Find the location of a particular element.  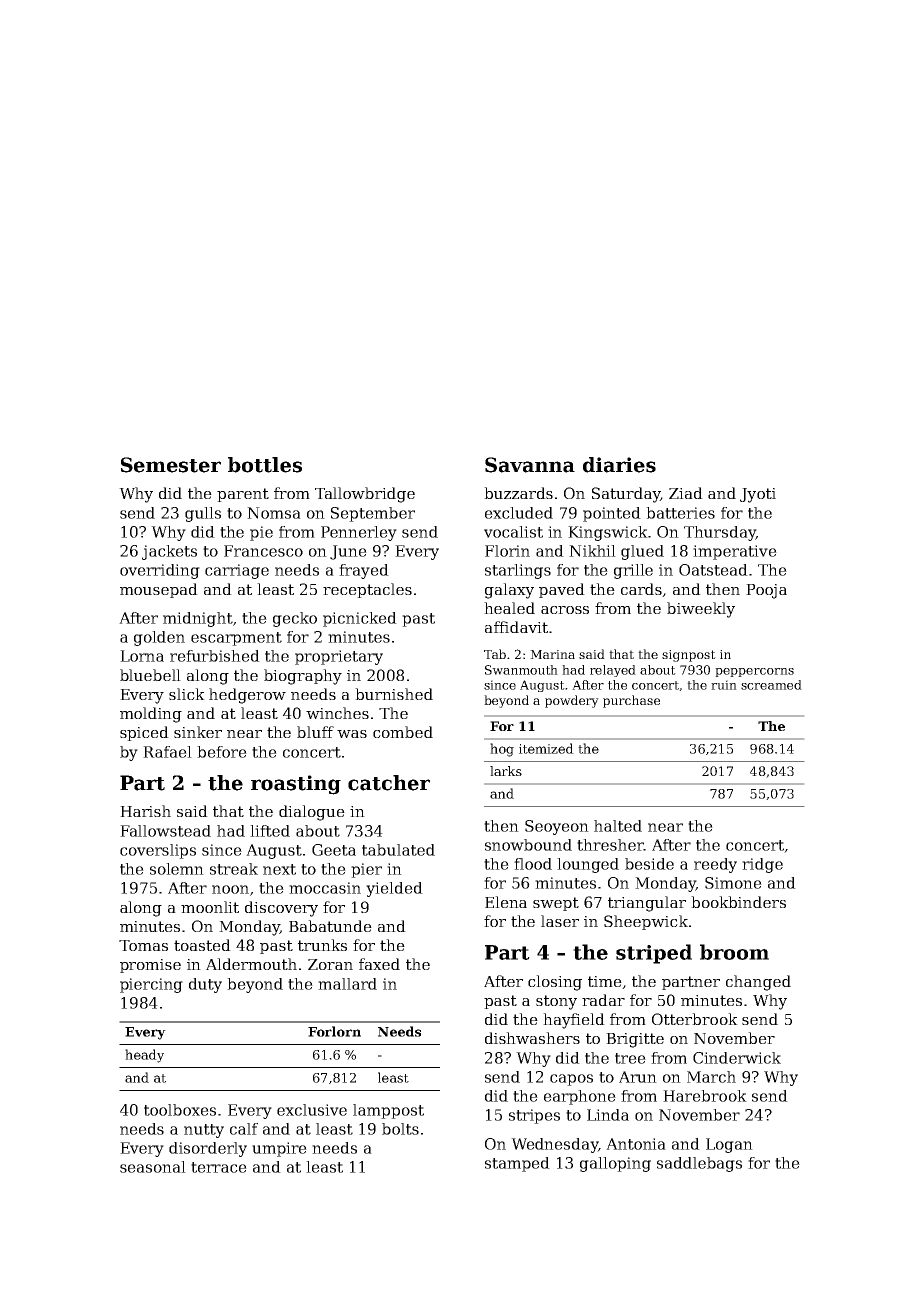

disorderly is located at coordinates (208, 1149).
